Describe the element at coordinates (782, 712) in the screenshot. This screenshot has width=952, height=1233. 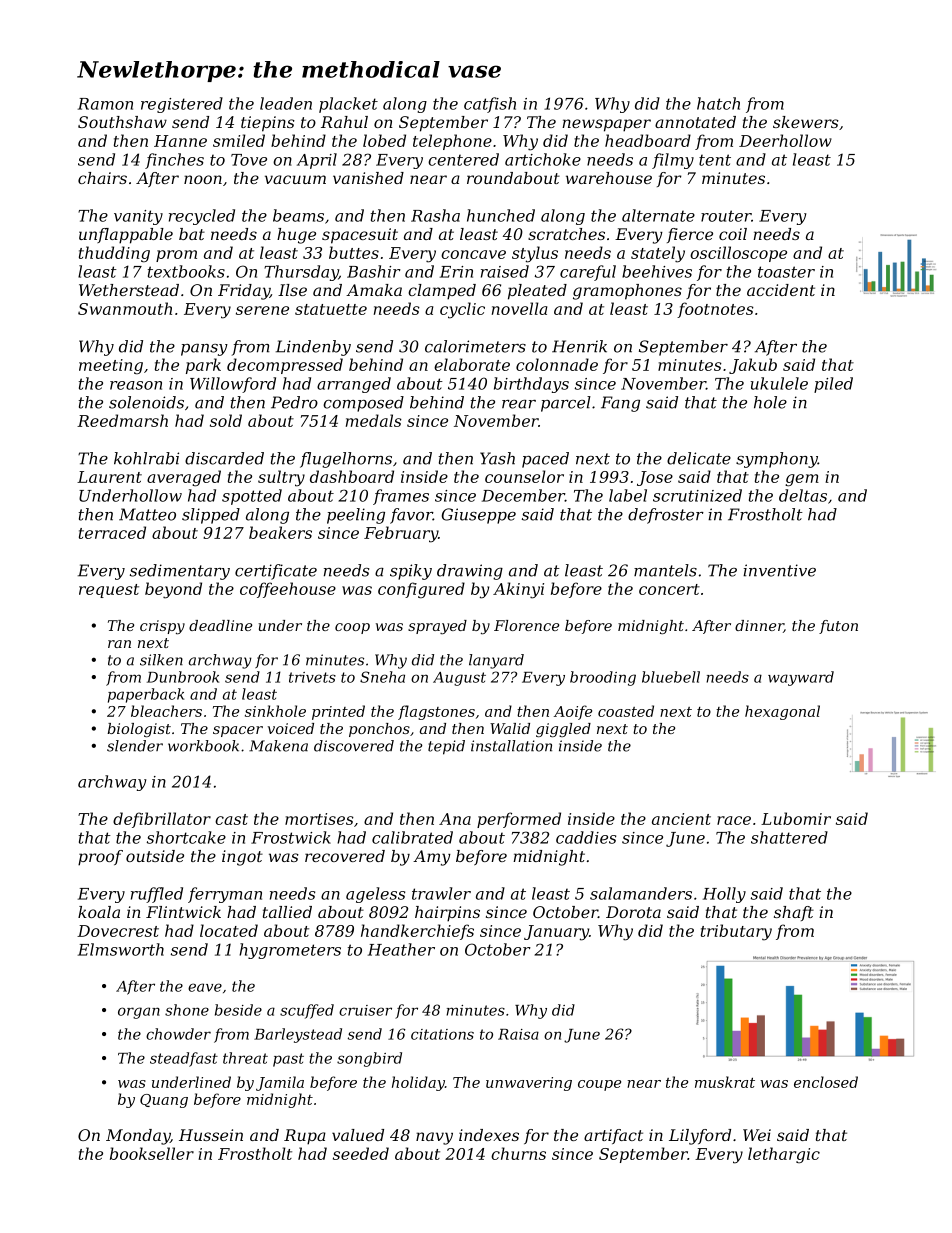
I see `hexagonal` at that location.
